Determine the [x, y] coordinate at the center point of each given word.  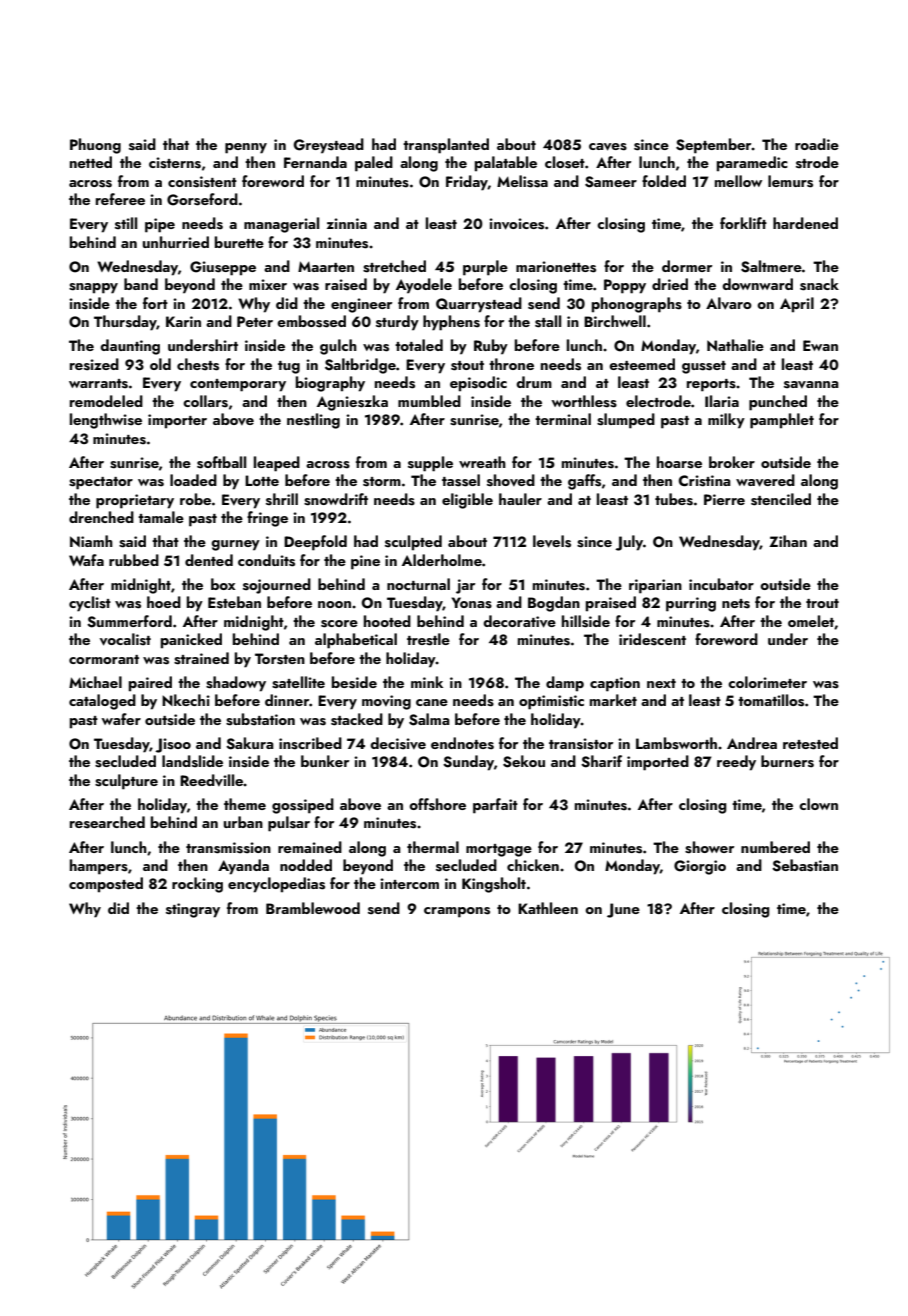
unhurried [176, 242]
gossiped [303, 806]
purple [485, 268]
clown [818, 804]
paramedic [752, 164]
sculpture [126, 782]
